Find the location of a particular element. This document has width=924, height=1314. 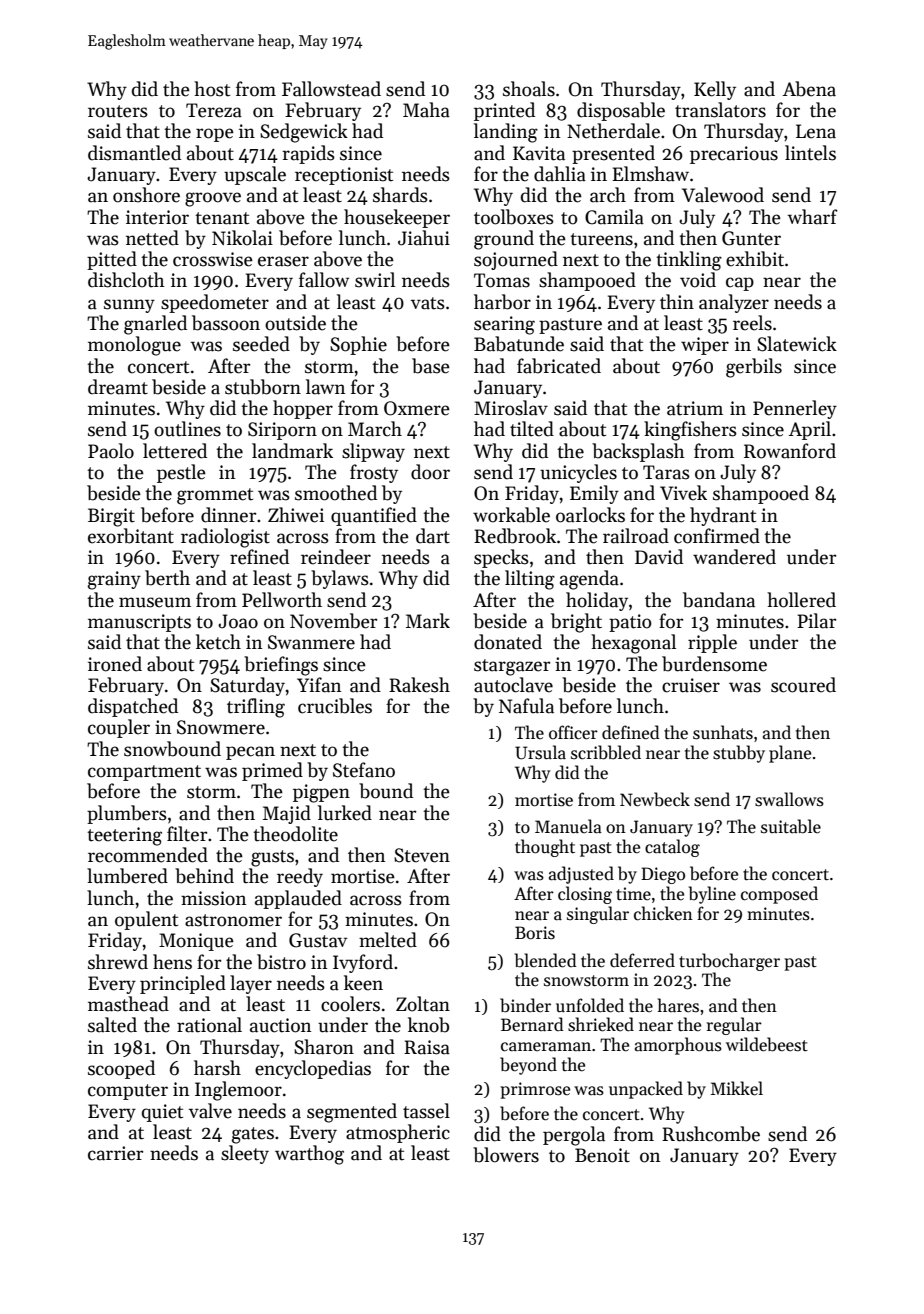

Miroslav is located at coordinates (511, 408).
